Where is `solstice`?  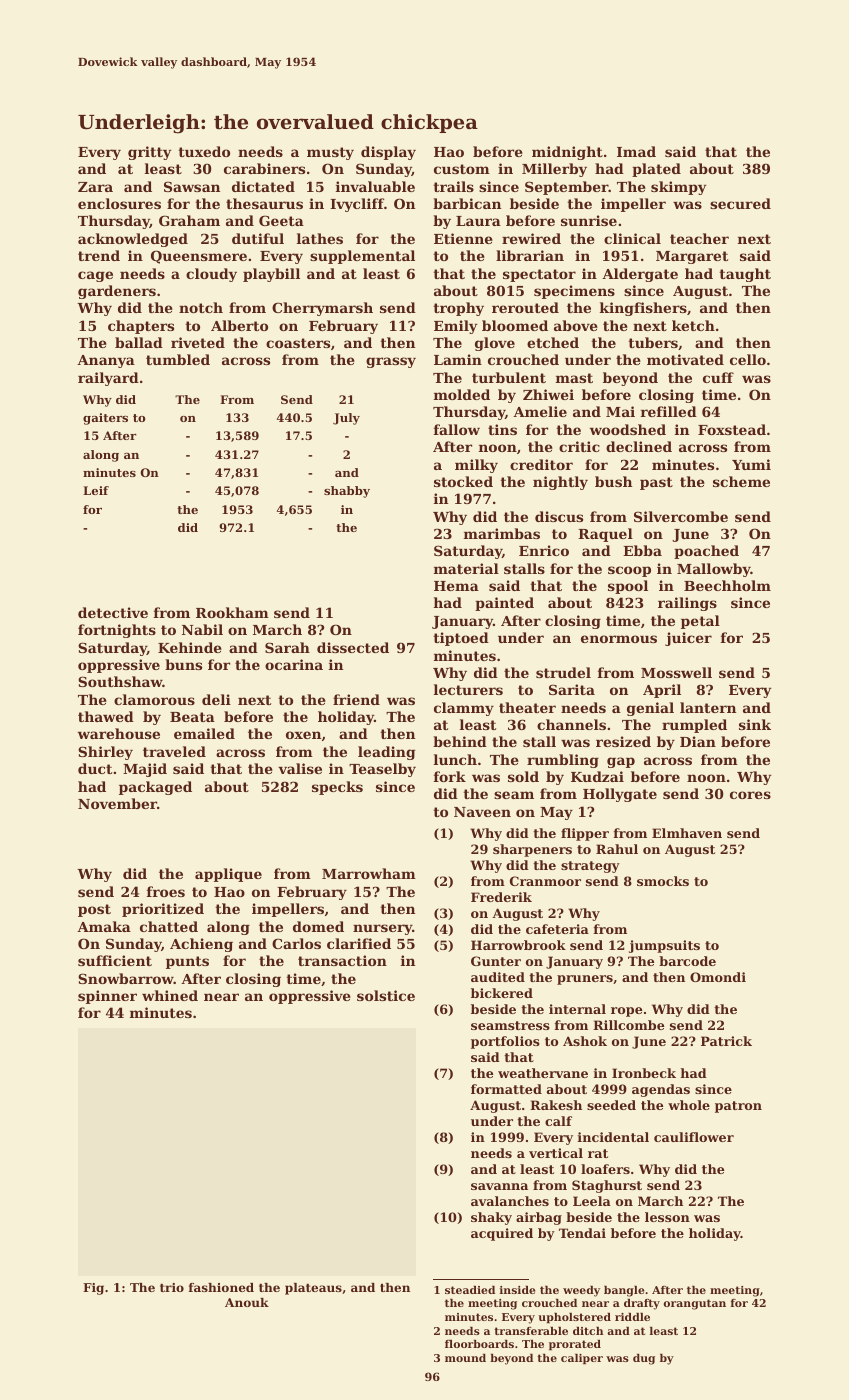
solstice is located at coordinates (386, 995).
